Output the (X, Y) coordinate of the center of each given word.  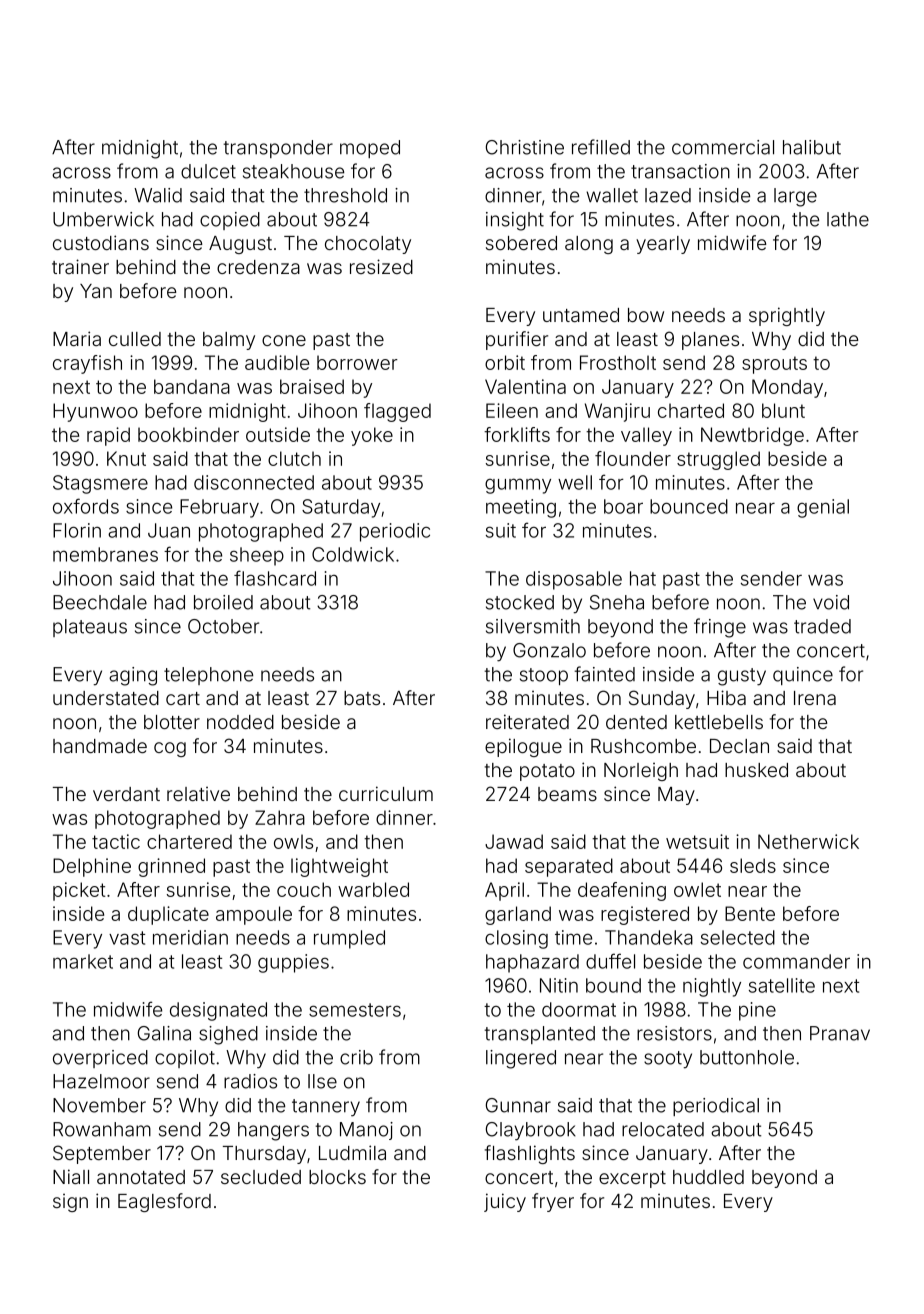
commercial (723, 147)
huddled (708, 1177)
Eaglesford (164, 1202)
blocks (337, 1177)
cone (284, 340)
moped (370, 149)
